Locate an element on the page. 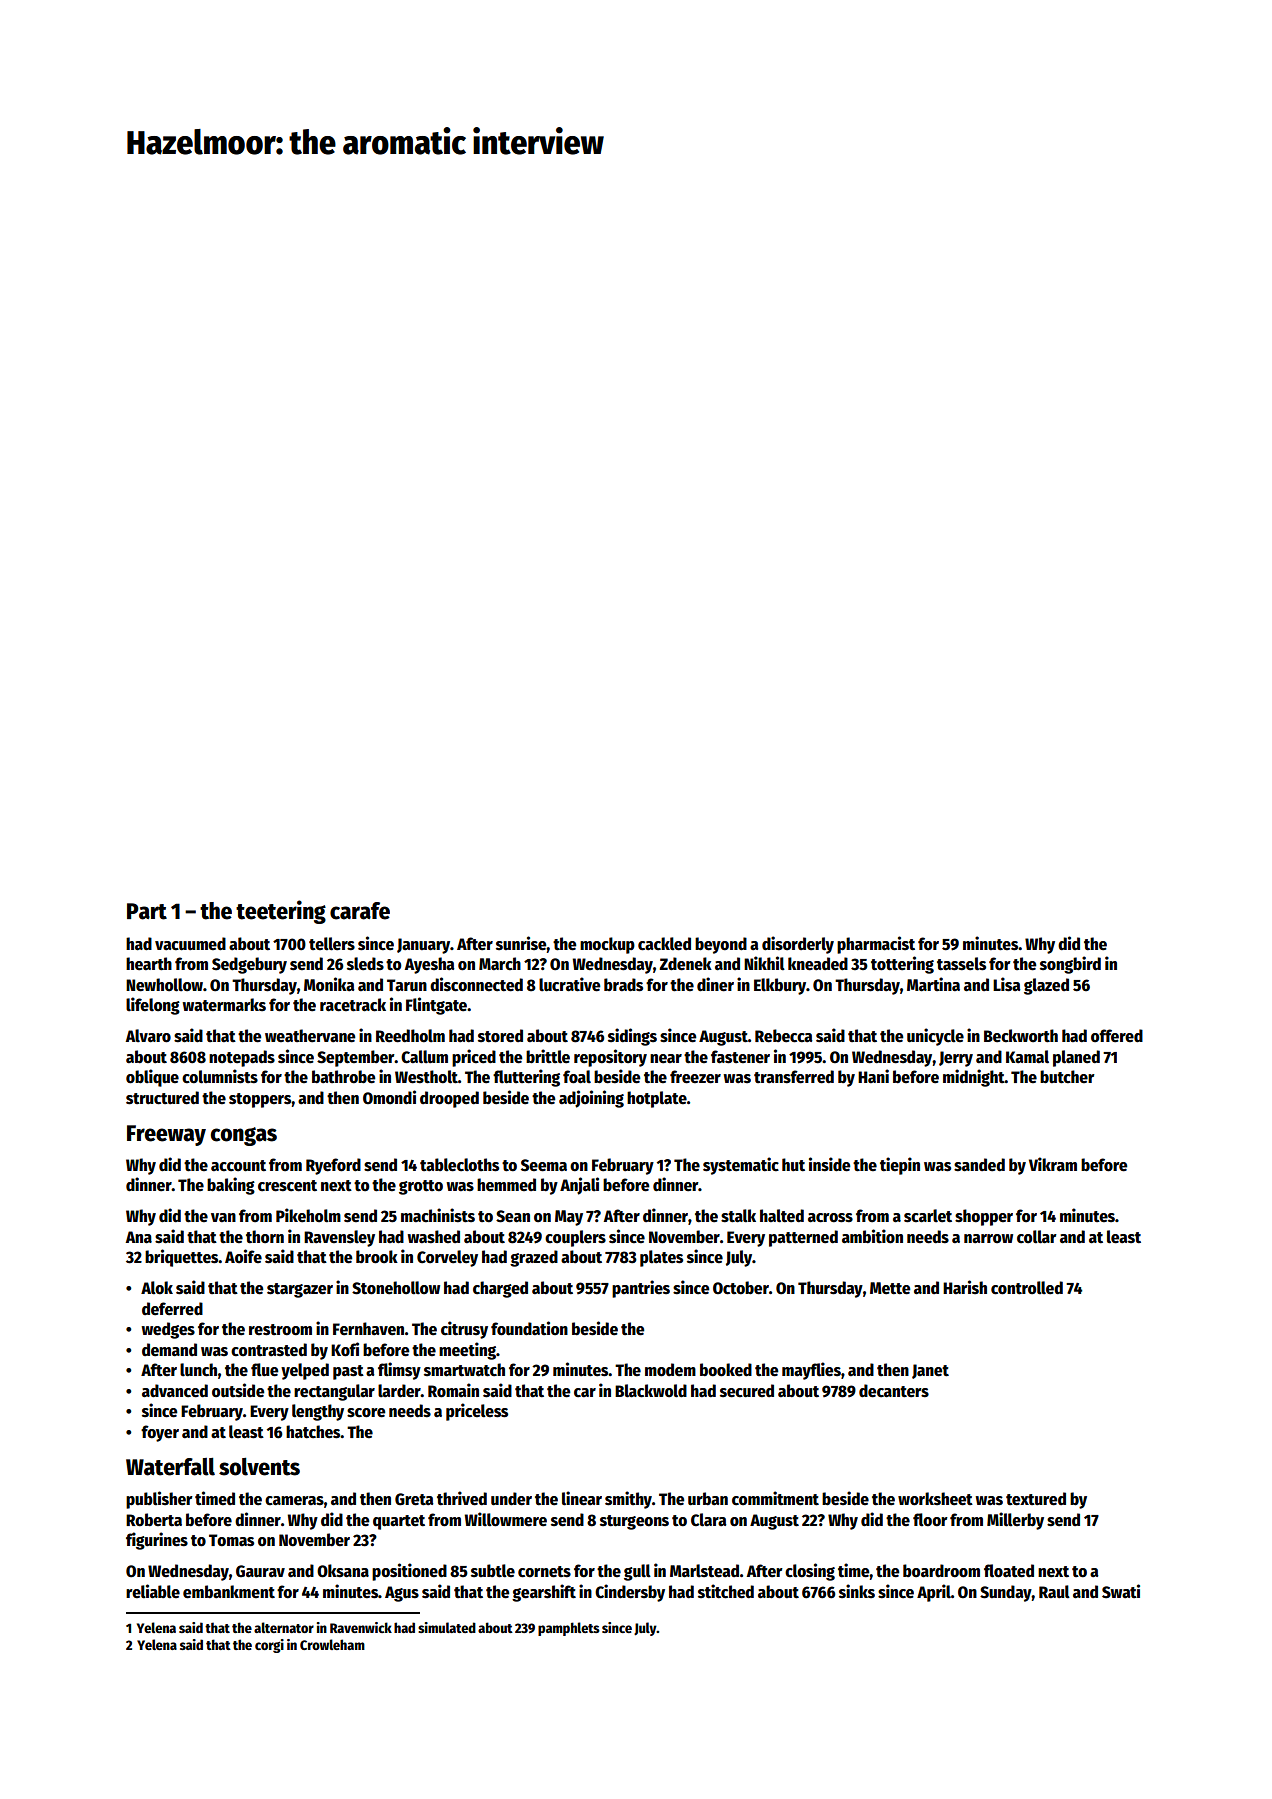  Cindersby is located at coordinates (630, 1593).
